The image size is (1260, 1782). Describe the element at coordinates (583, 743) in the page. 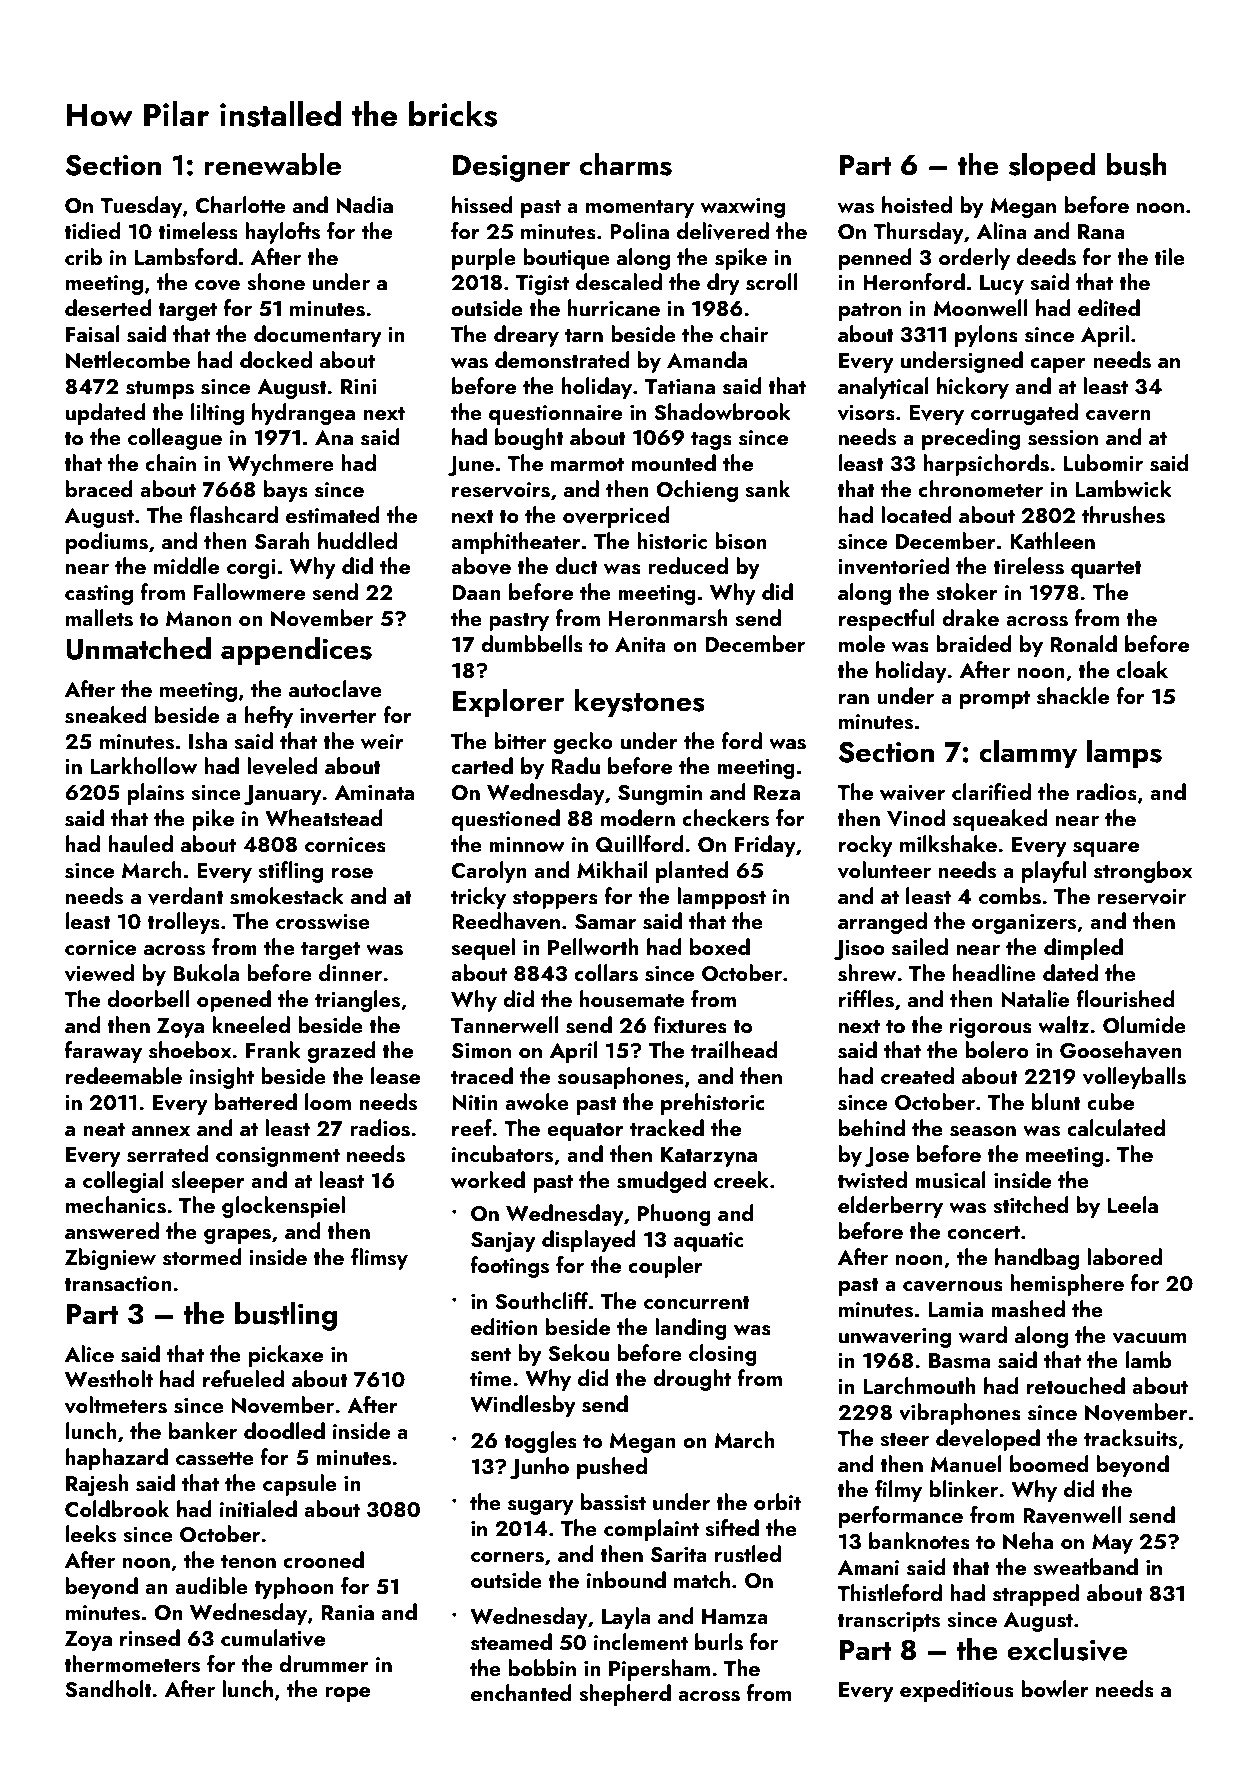

I see `gecko` at that location.
